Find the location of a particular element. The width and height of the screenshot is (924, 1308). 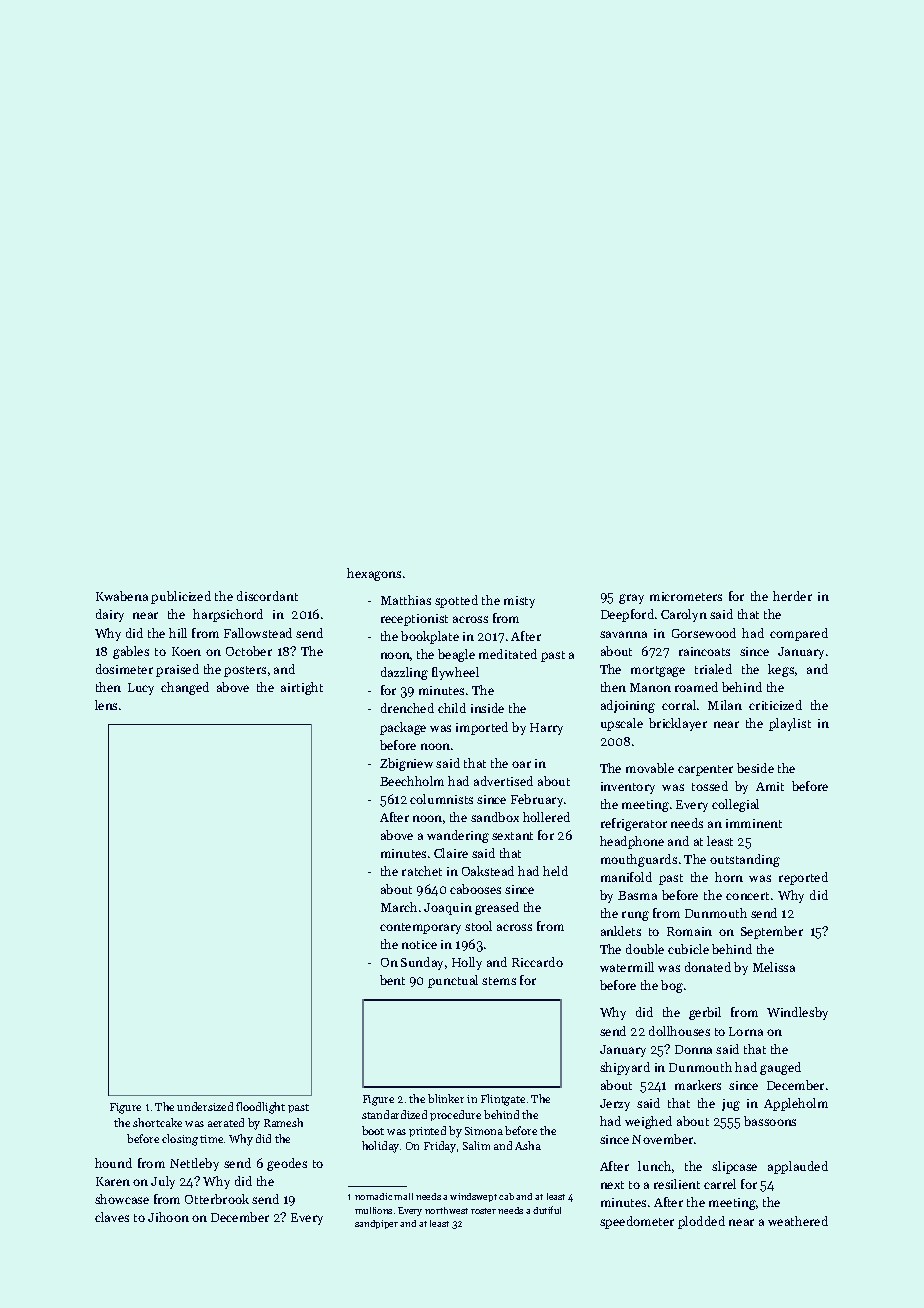

harpsichord is located at coordinates (228, 615).
